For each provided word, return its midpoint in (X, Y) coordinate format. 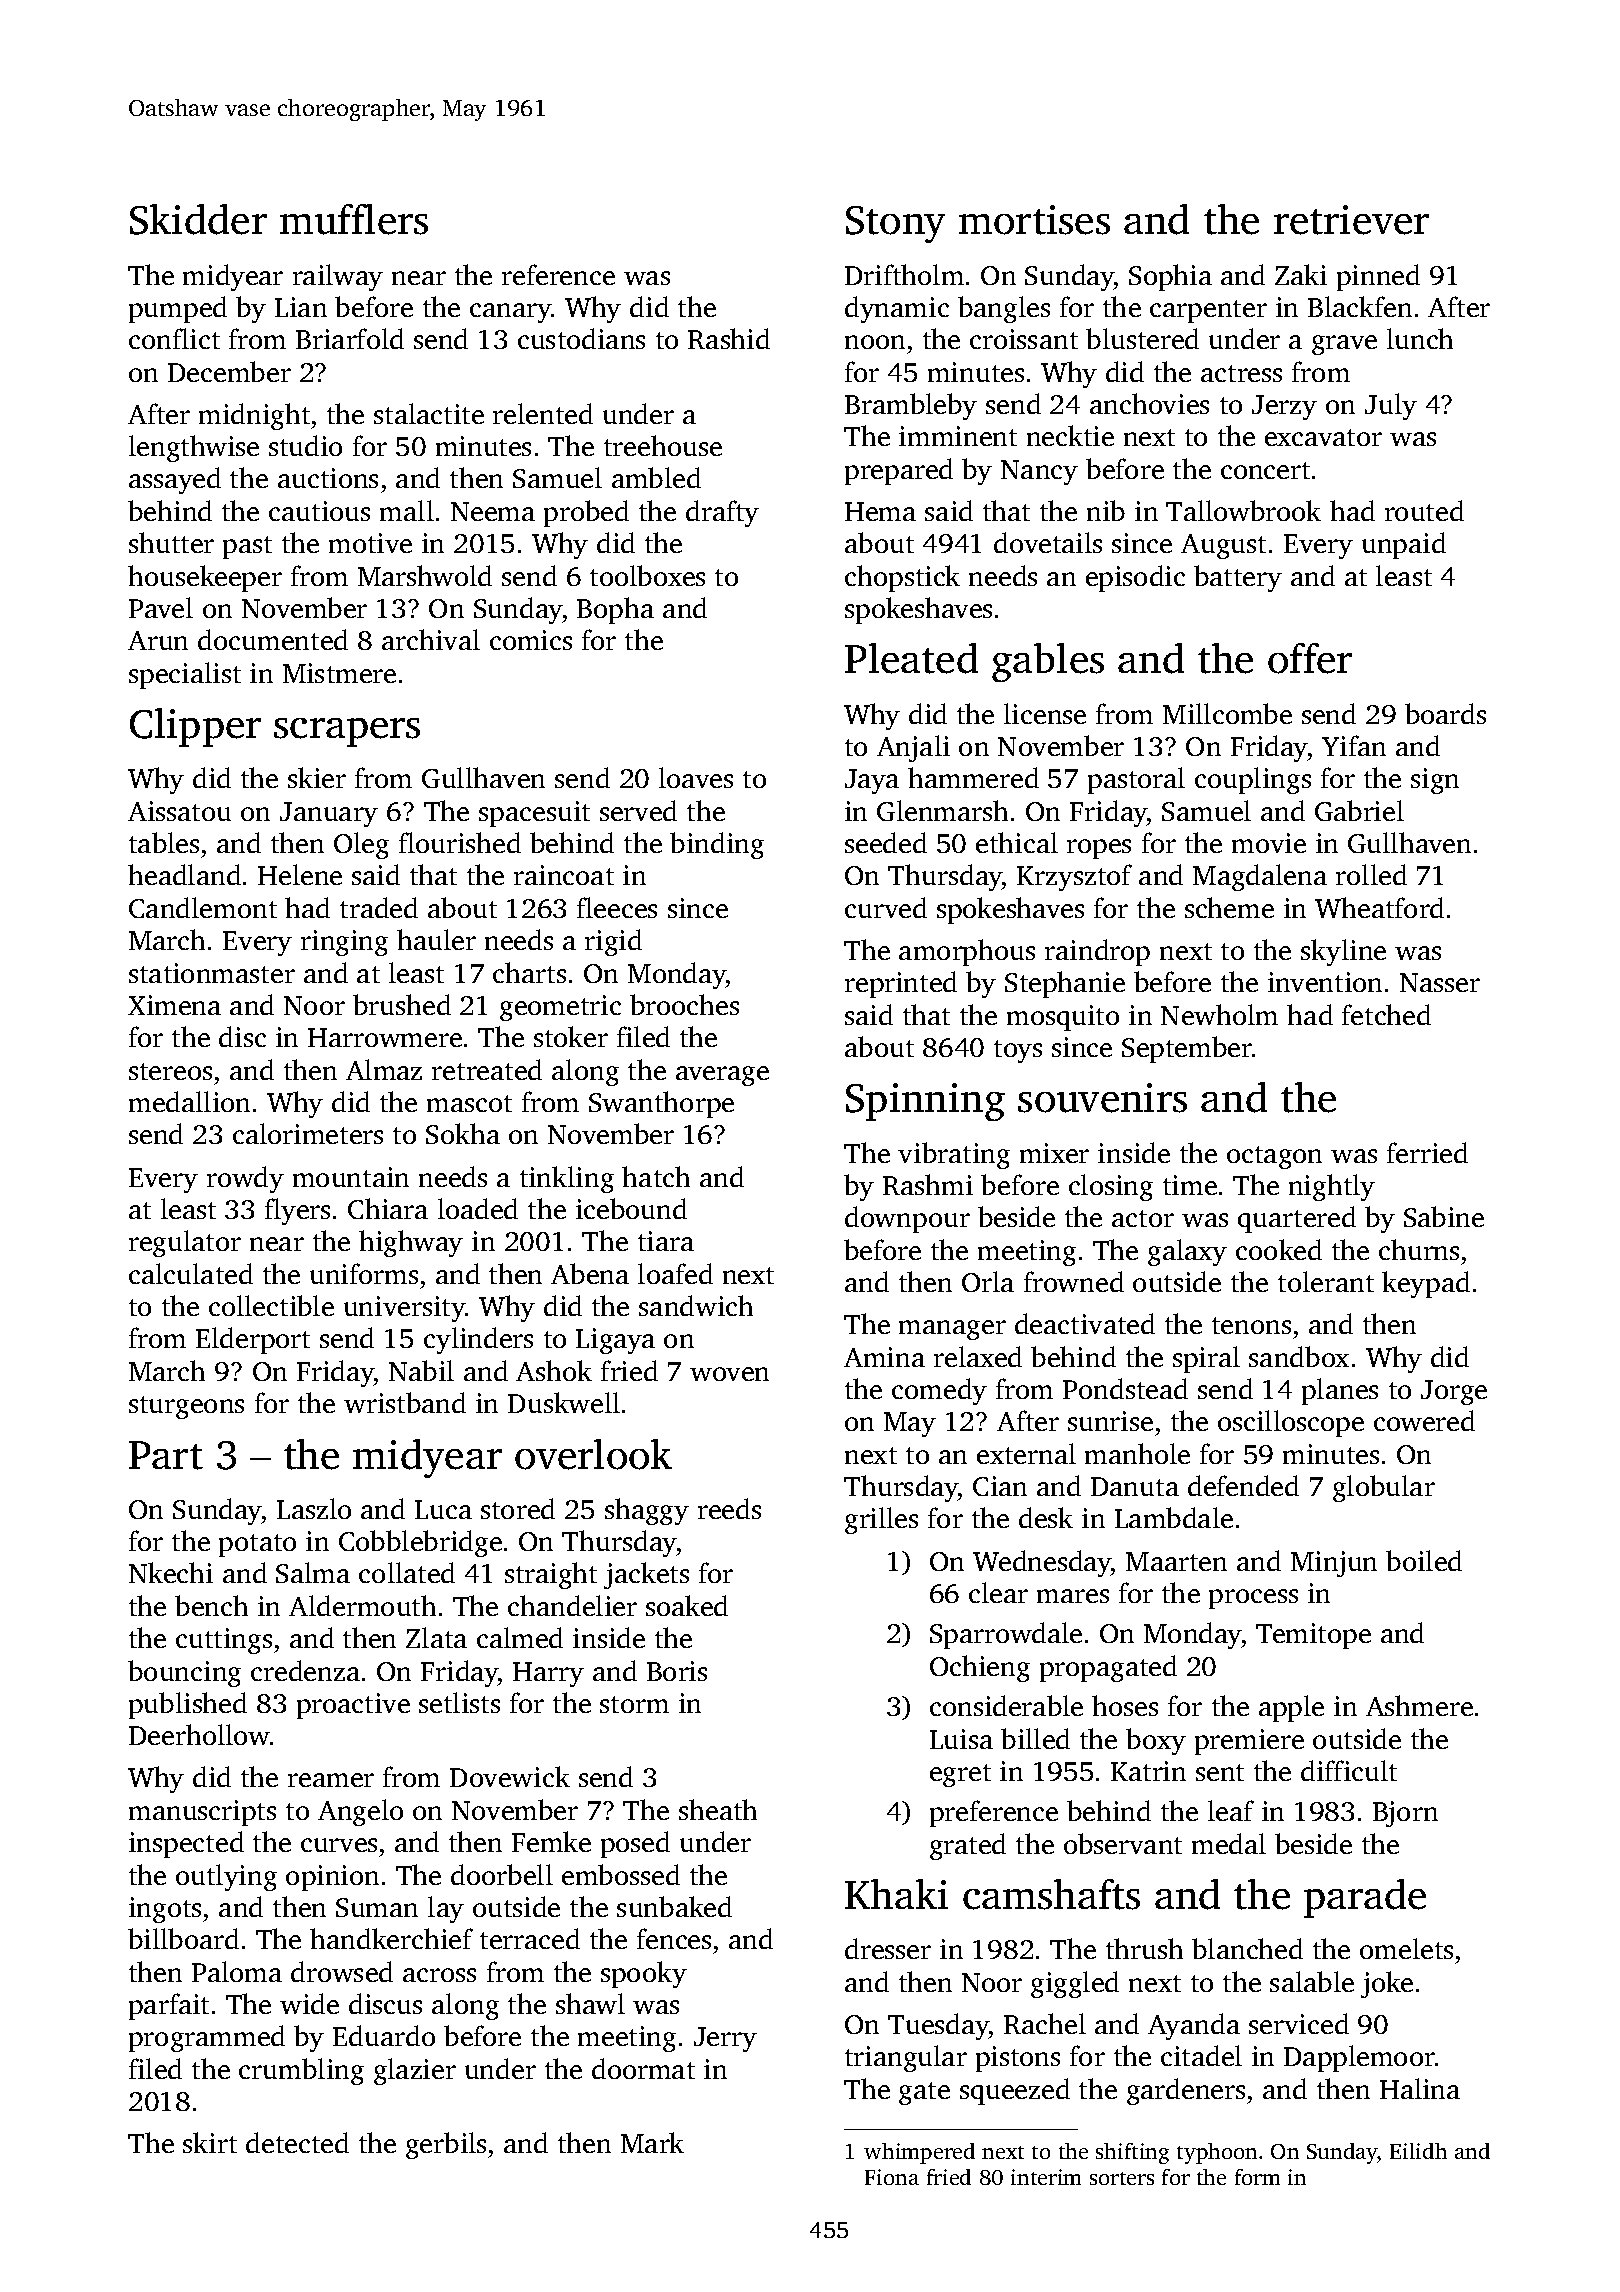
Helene (300, 874)
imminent (958, 436)
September (1187, 1049)
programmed (207, 2038)
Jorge (1454, 1392)
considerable (1006, 1705)
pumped (178, 309)
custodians (581, 338)
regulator (185, 1243)
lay (446, 1909)
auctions (328, 478)
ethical (1017, 842)
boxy (1156, 1741)
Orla (988, 1281)
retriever (1351, 220)
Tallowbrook (1243, 510)
